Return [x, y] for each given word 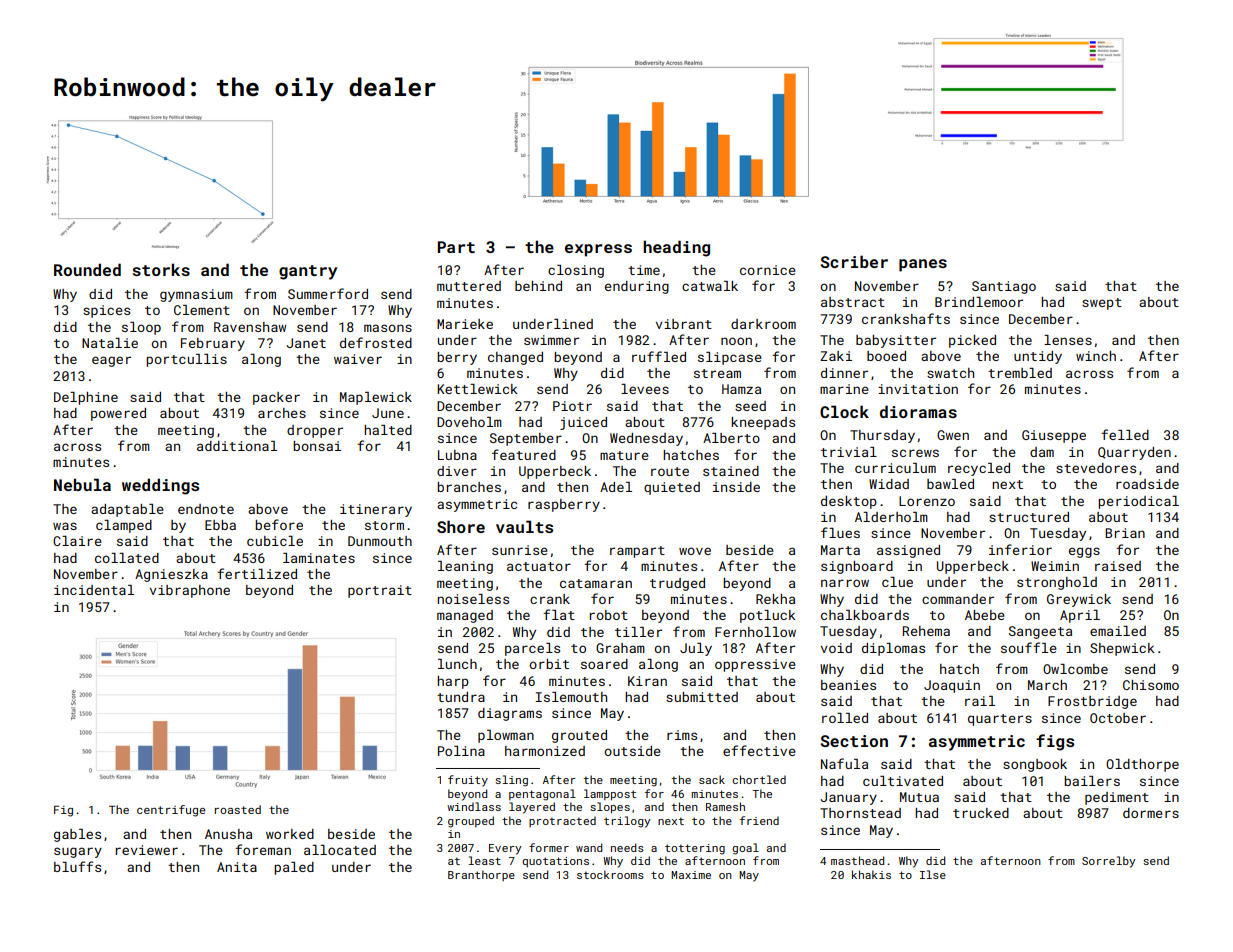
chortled [759, 779]
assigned [908, 551]
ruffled [659, 356]
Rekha [775, 599]
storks [161, 269]
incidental [94, 590]
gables [77, 835]
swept [1102, 304]
